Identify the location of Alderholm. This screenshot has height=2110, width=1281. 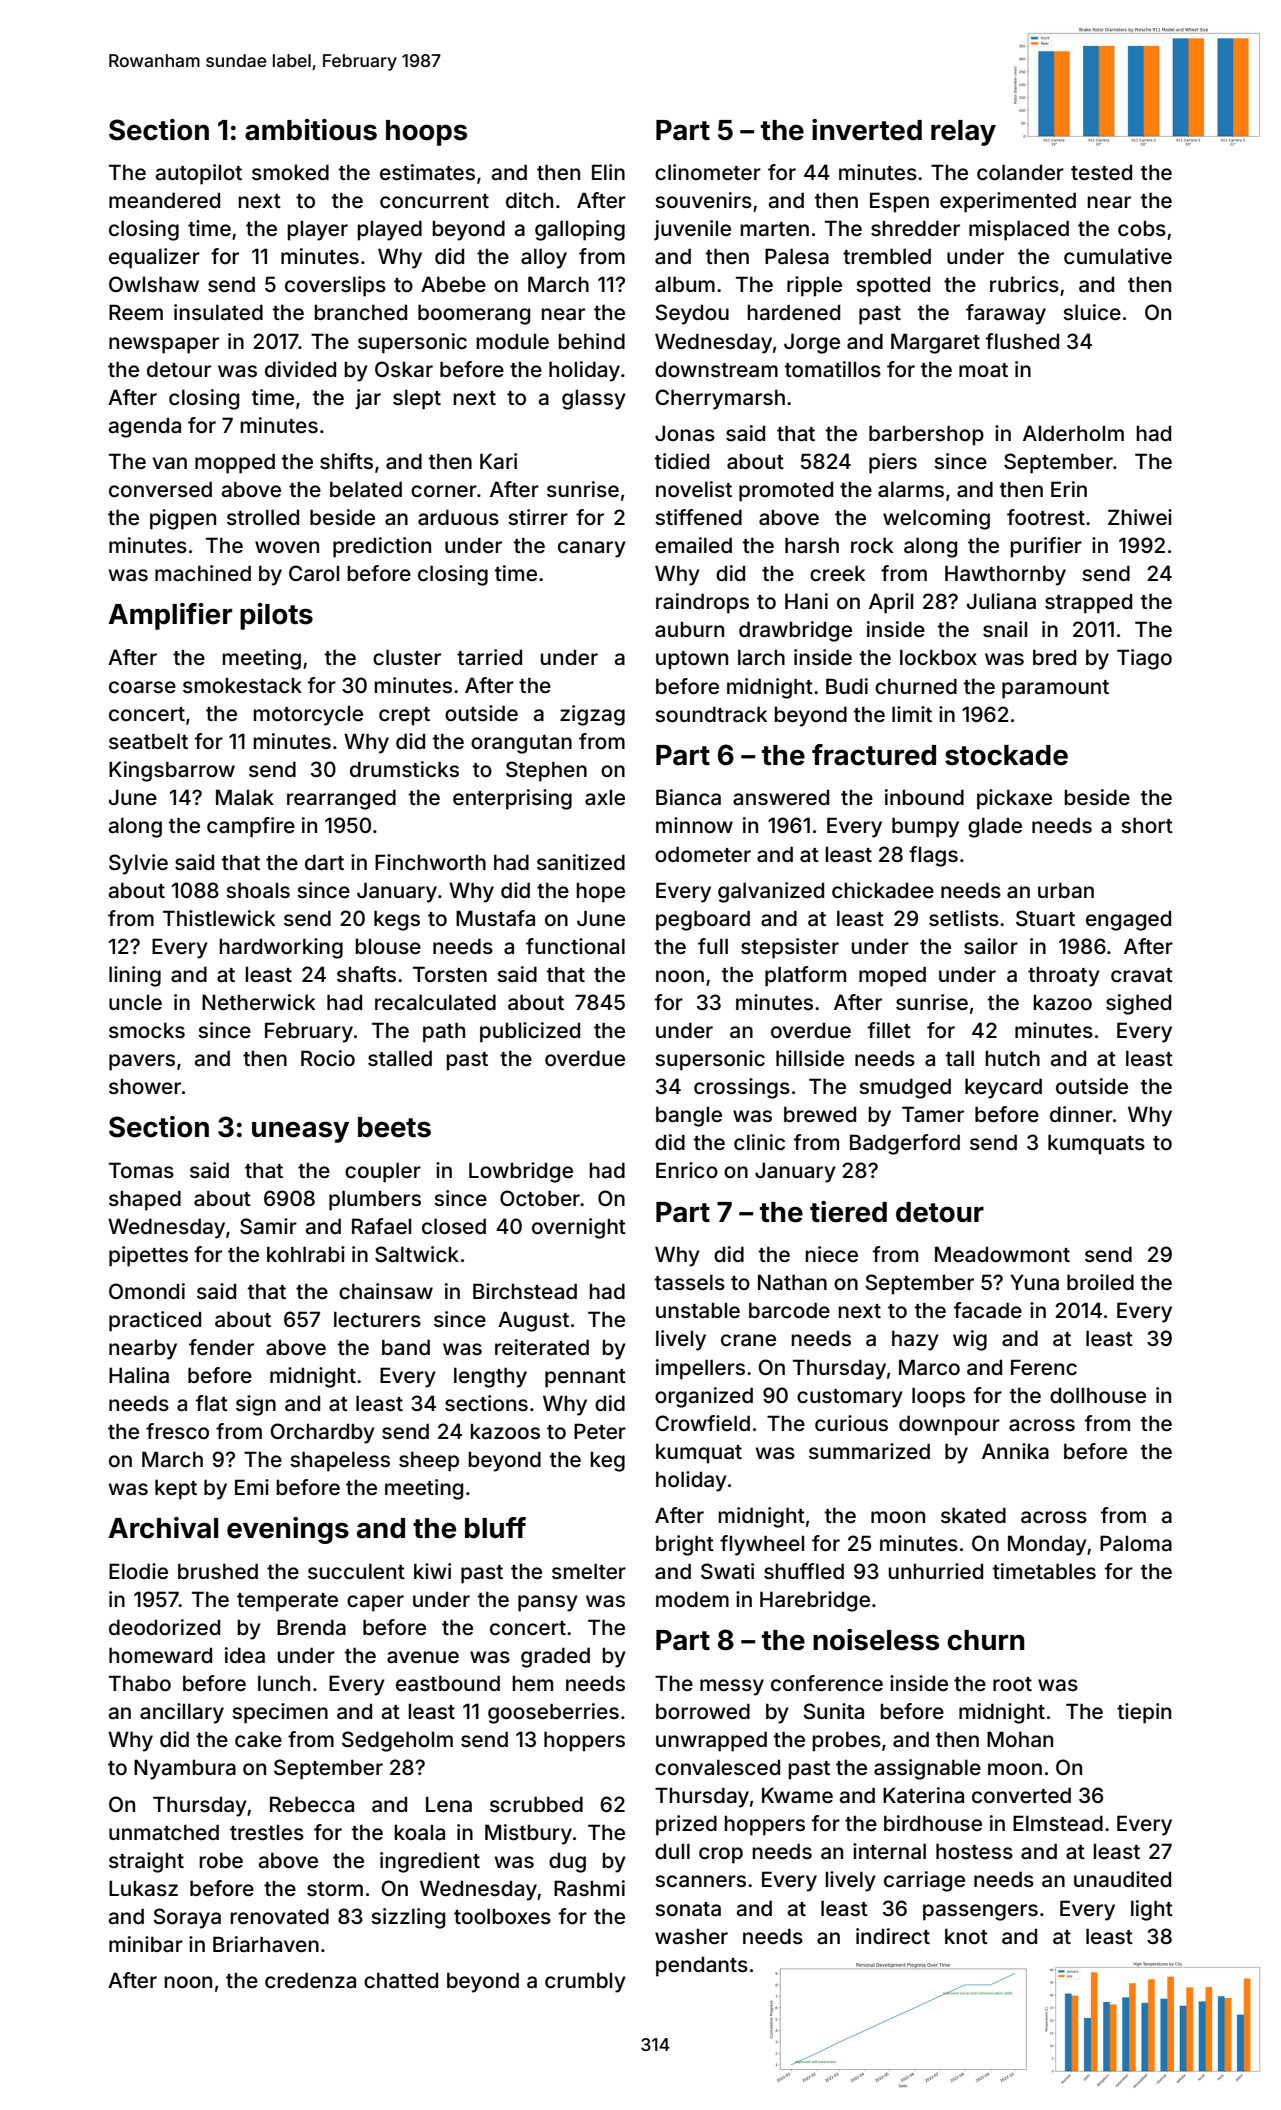
(1073, 433).
